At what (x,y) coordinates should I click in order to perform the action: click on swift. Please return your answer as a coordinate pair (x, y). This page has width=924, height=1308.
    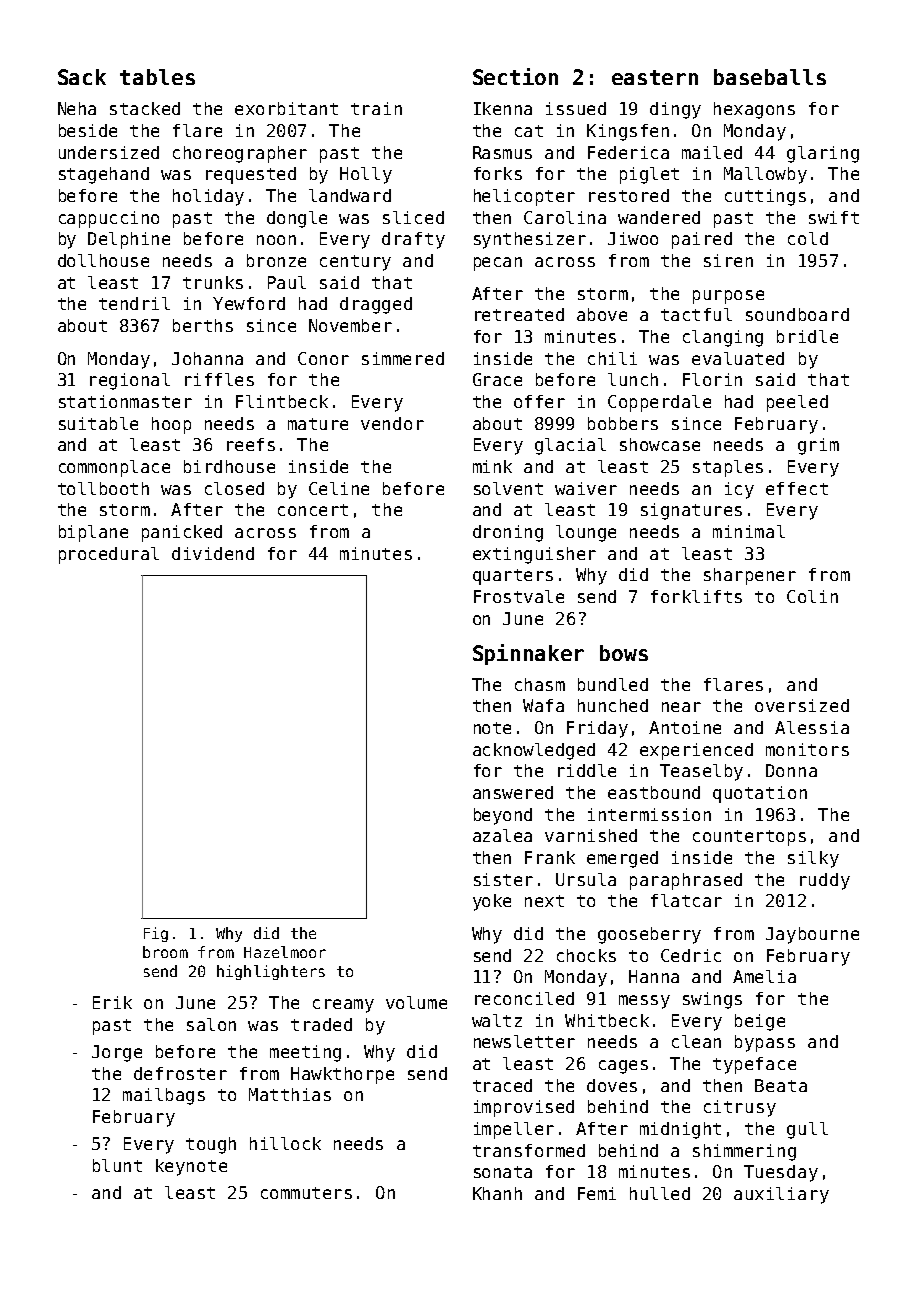
    Looking at the image, I should click on (834, 217).
